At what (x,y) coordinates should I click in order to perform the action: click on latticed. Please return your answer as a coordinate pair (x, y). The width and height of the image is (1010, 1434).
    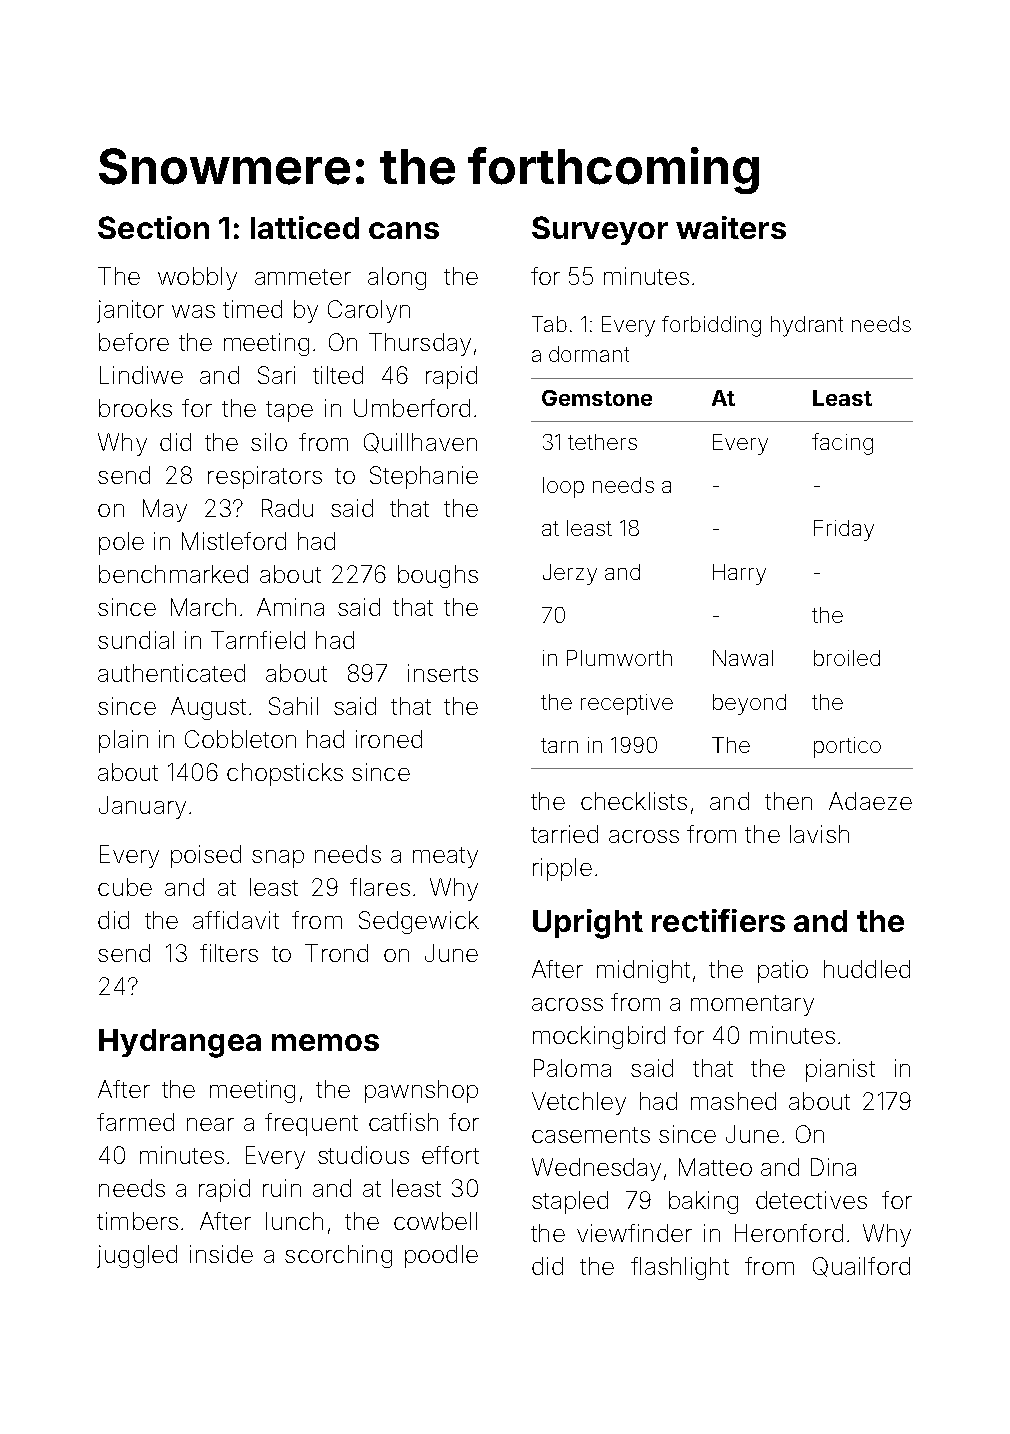
    Looking at the image, I should click on (305, 227).
